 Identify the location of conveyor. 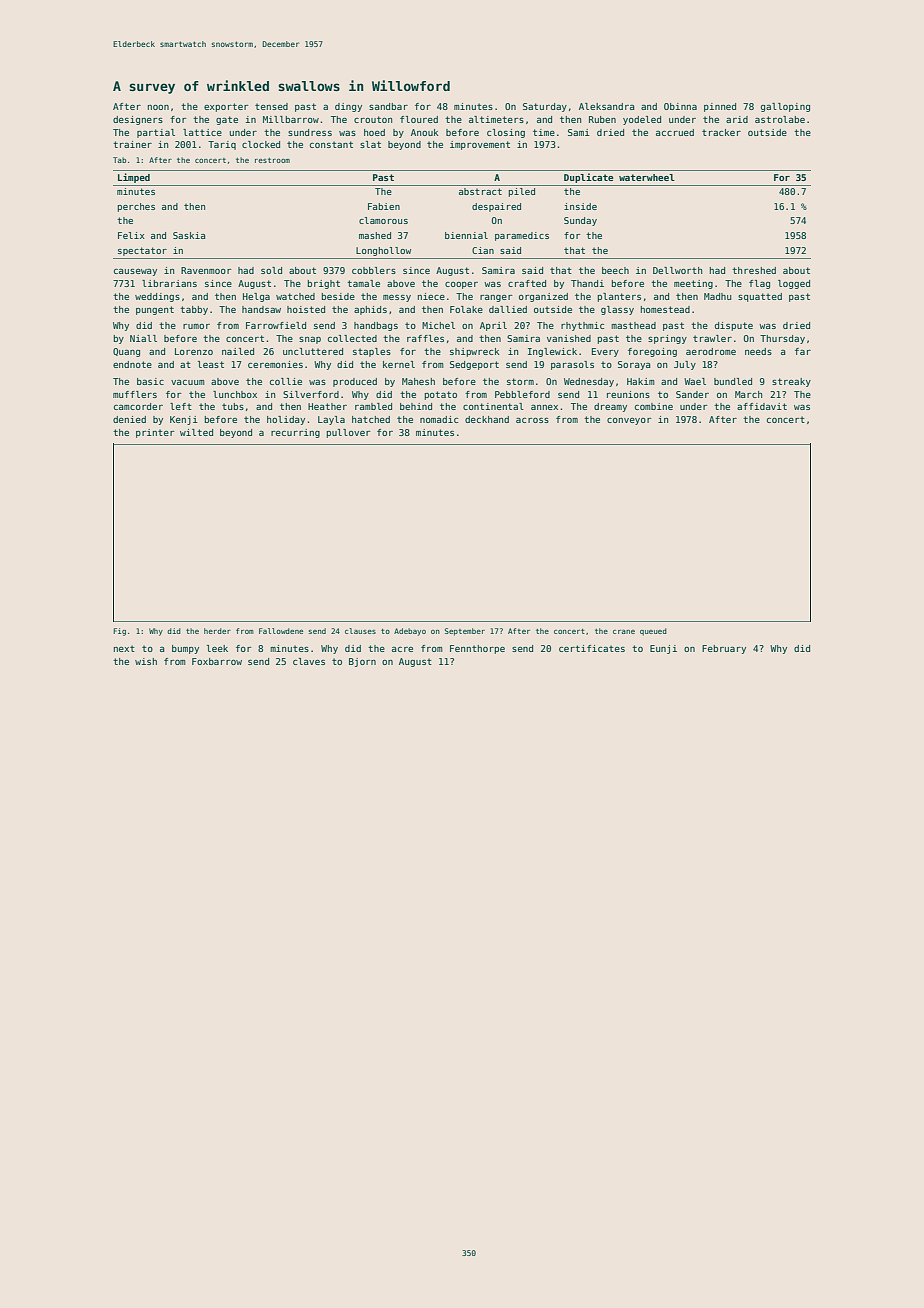
(629, 421).
